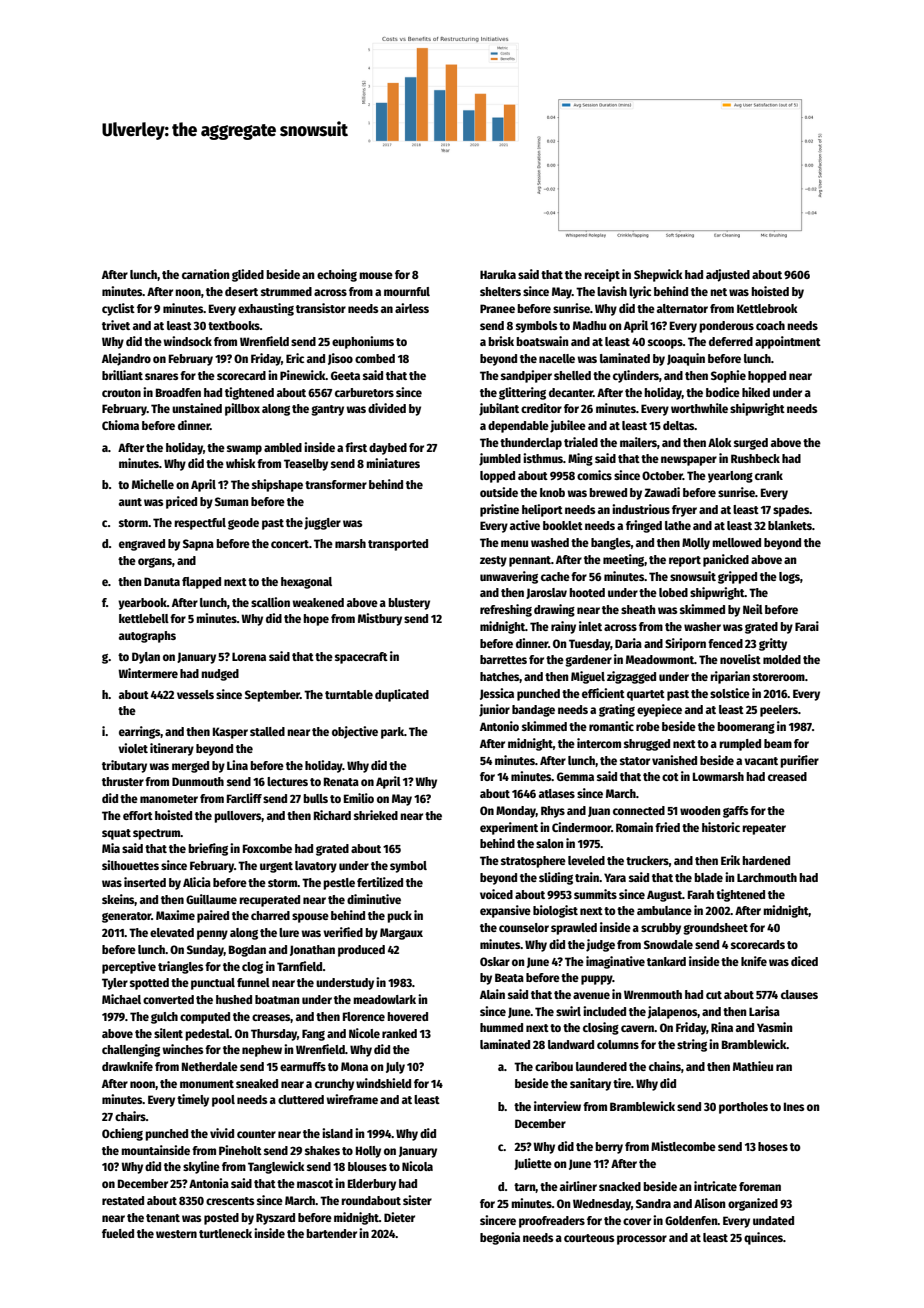 The width and height of the screenshot is (924, 1308). I want to click on groundsheet, so click(715, 929).
